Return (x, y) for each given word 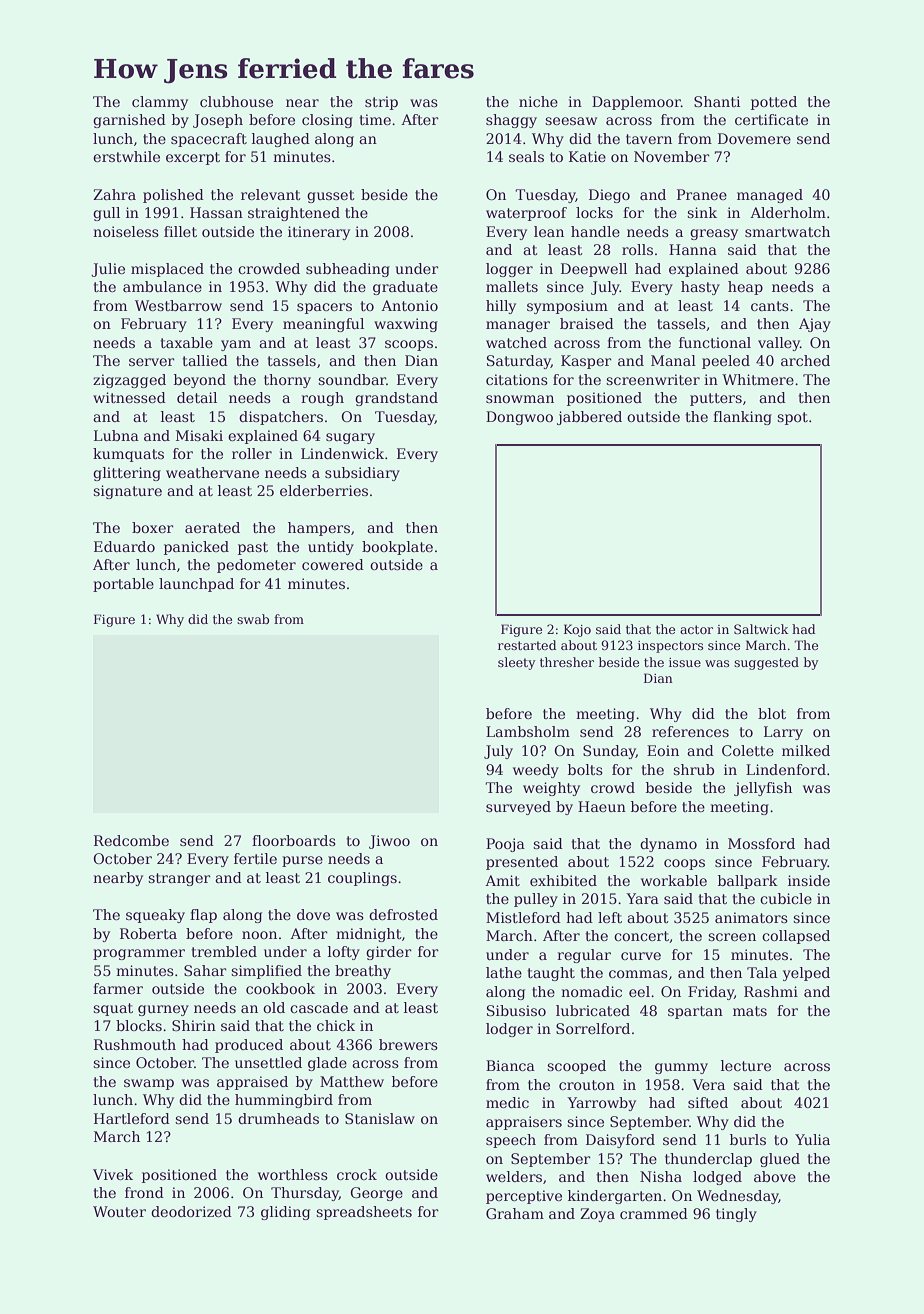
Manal (673, 360)
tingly (736, 1215)
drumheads (278, 1118)
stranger (179, 879)
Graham (515, 1213)
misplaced (167, 270)
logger (509, 270)
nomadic (591, 991)
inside (809, 880)
